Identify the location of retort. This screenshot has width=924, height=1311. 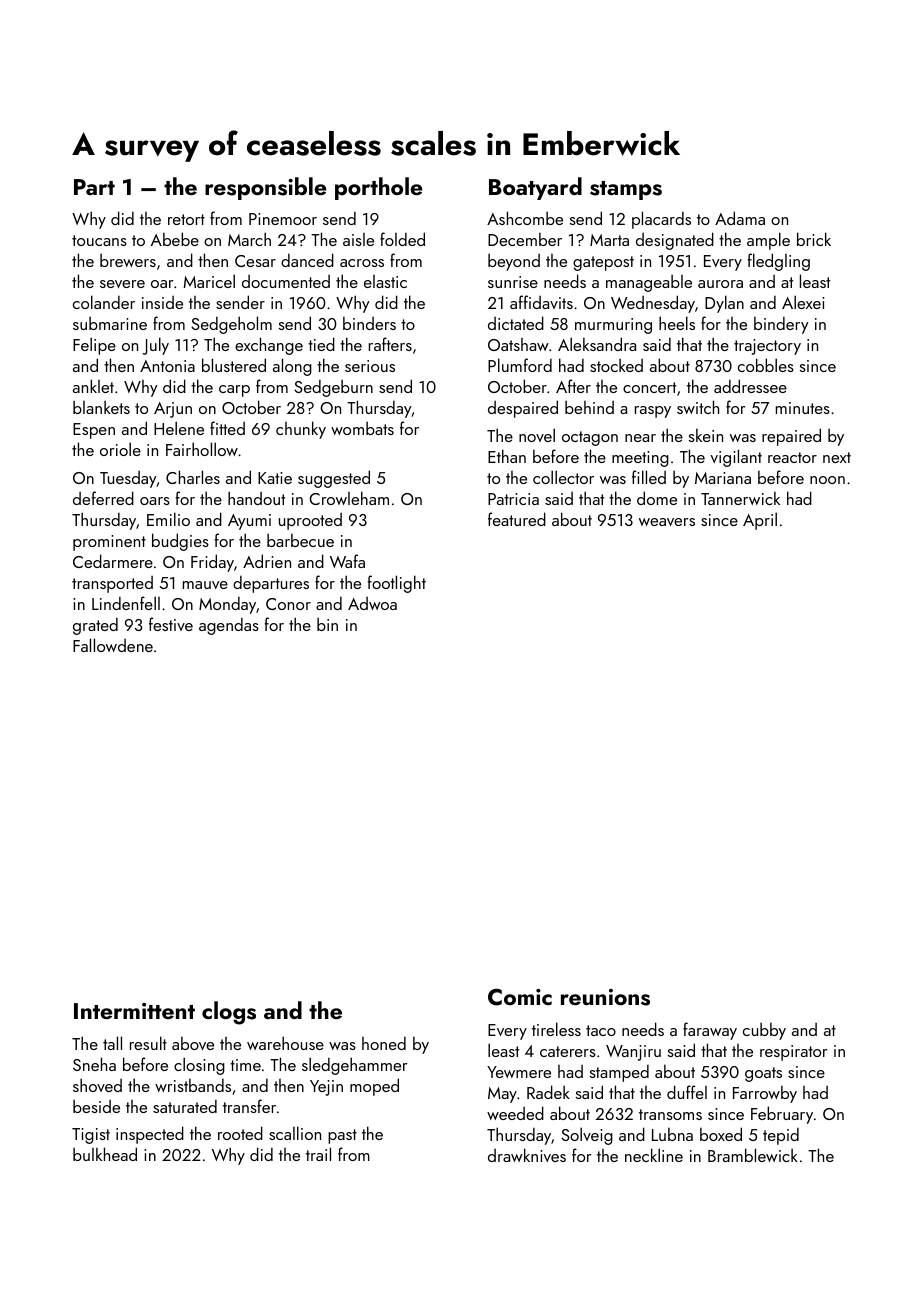
(186, 219).
